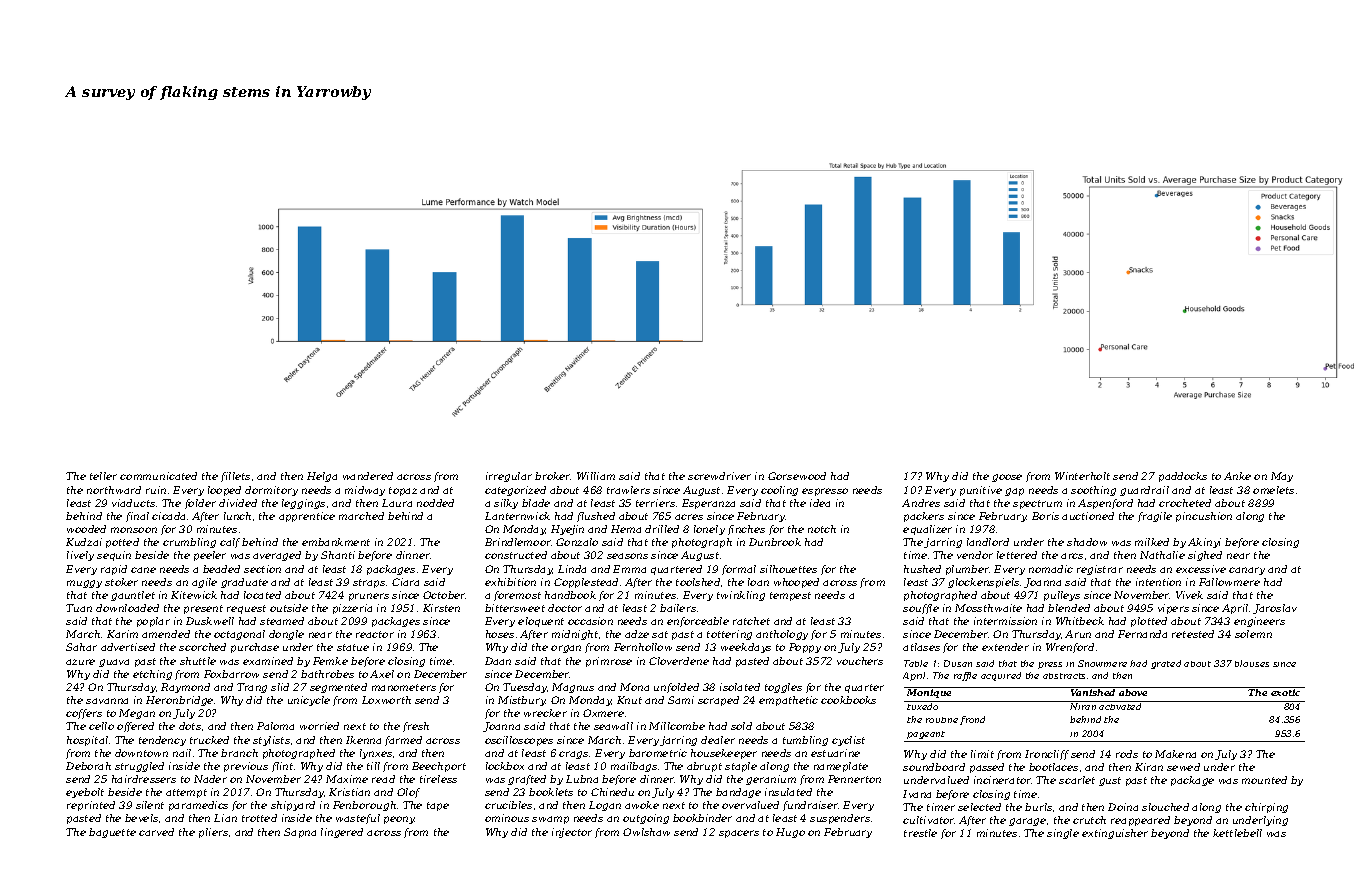  What do you see at coordinates (1102, 663) in the screenshot?
I see `Snowmere` at bounding box center [1102, 663].
